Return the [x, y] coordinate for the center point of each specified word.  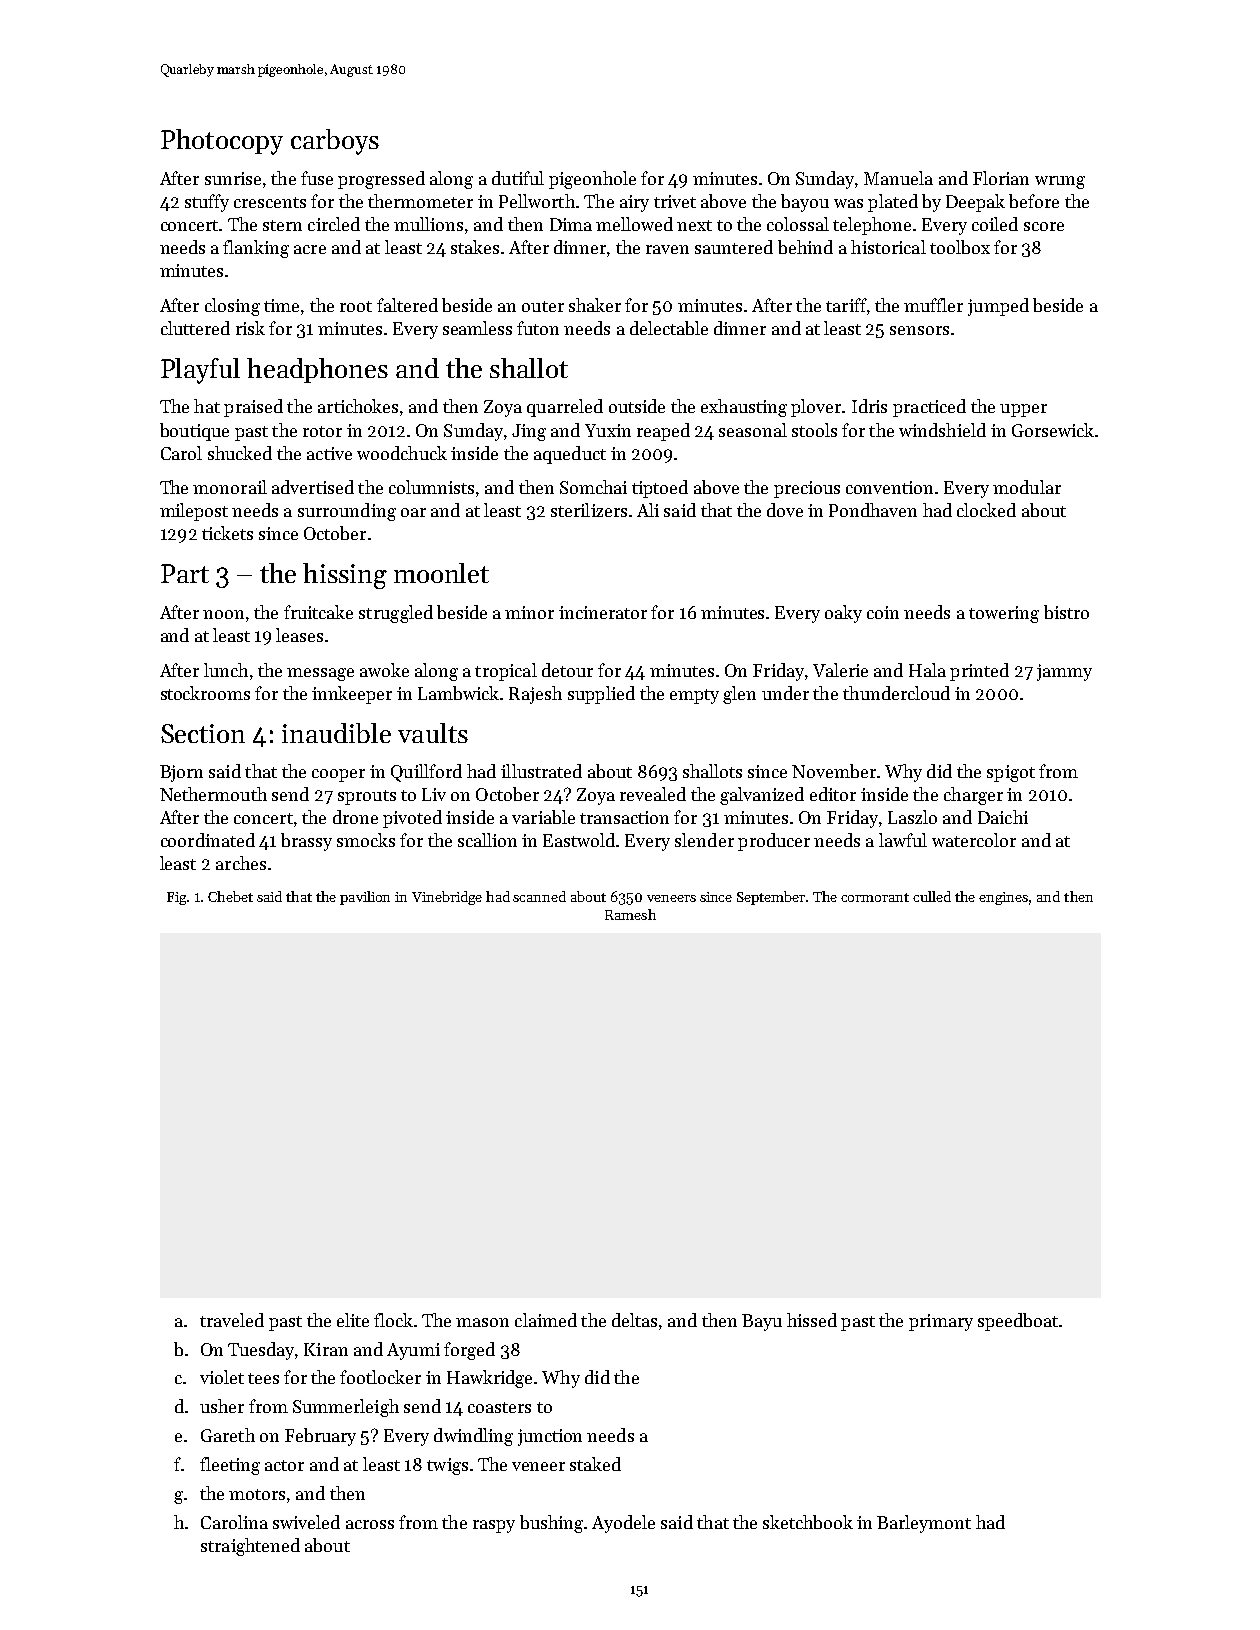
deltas [634, 1320]
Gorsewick [1053, 430]
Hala [927, 670]
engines [1003, 898]
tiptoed [660, 489]
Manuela [898, 178]
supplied [601, 695]
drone [355, 817]
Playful [200, 371]
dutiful [518, 178]
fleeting [230, 1466]
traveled [232, 1320]
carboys [335, 142]
